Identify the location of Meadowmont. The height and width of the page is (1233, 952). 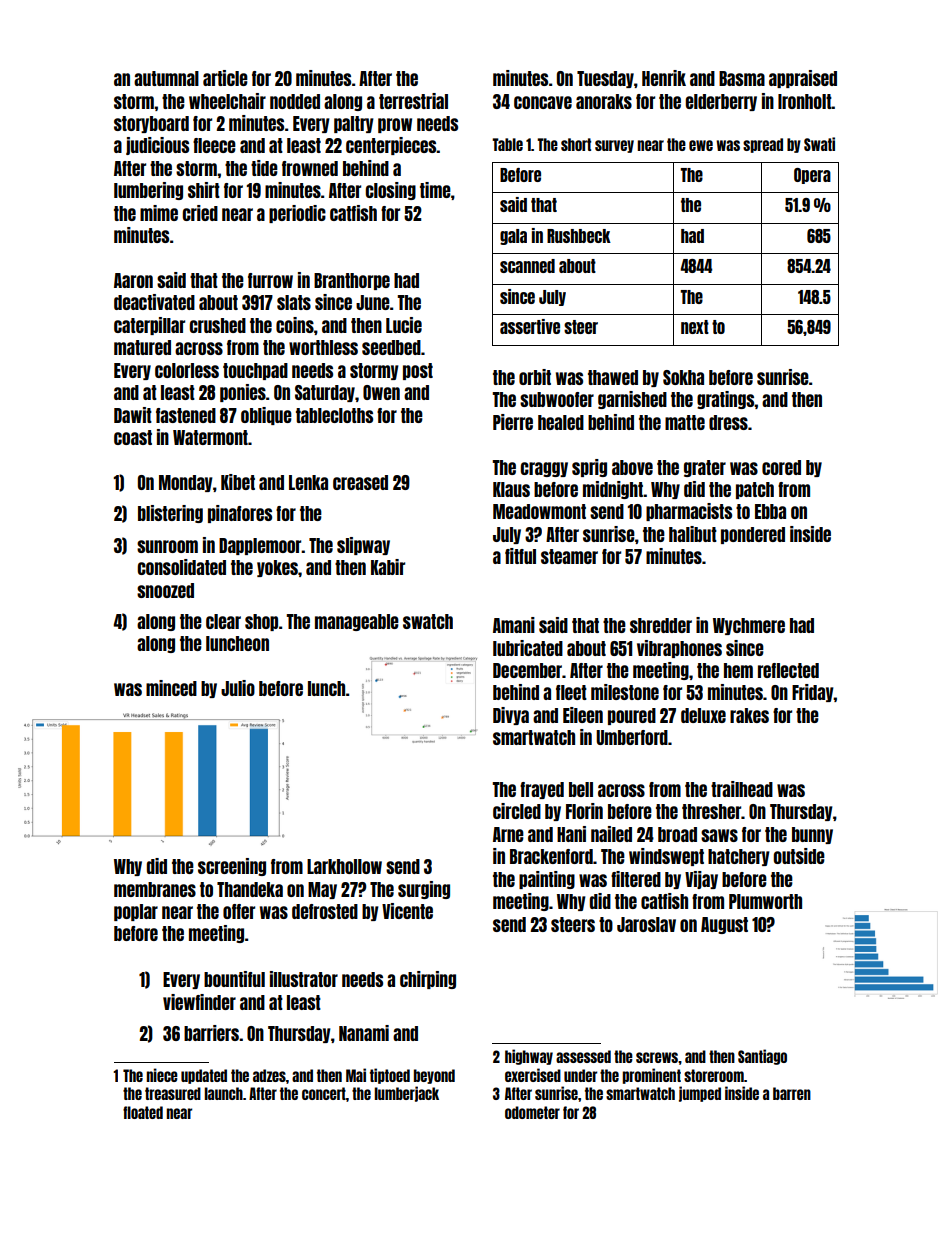
(539, 511).
